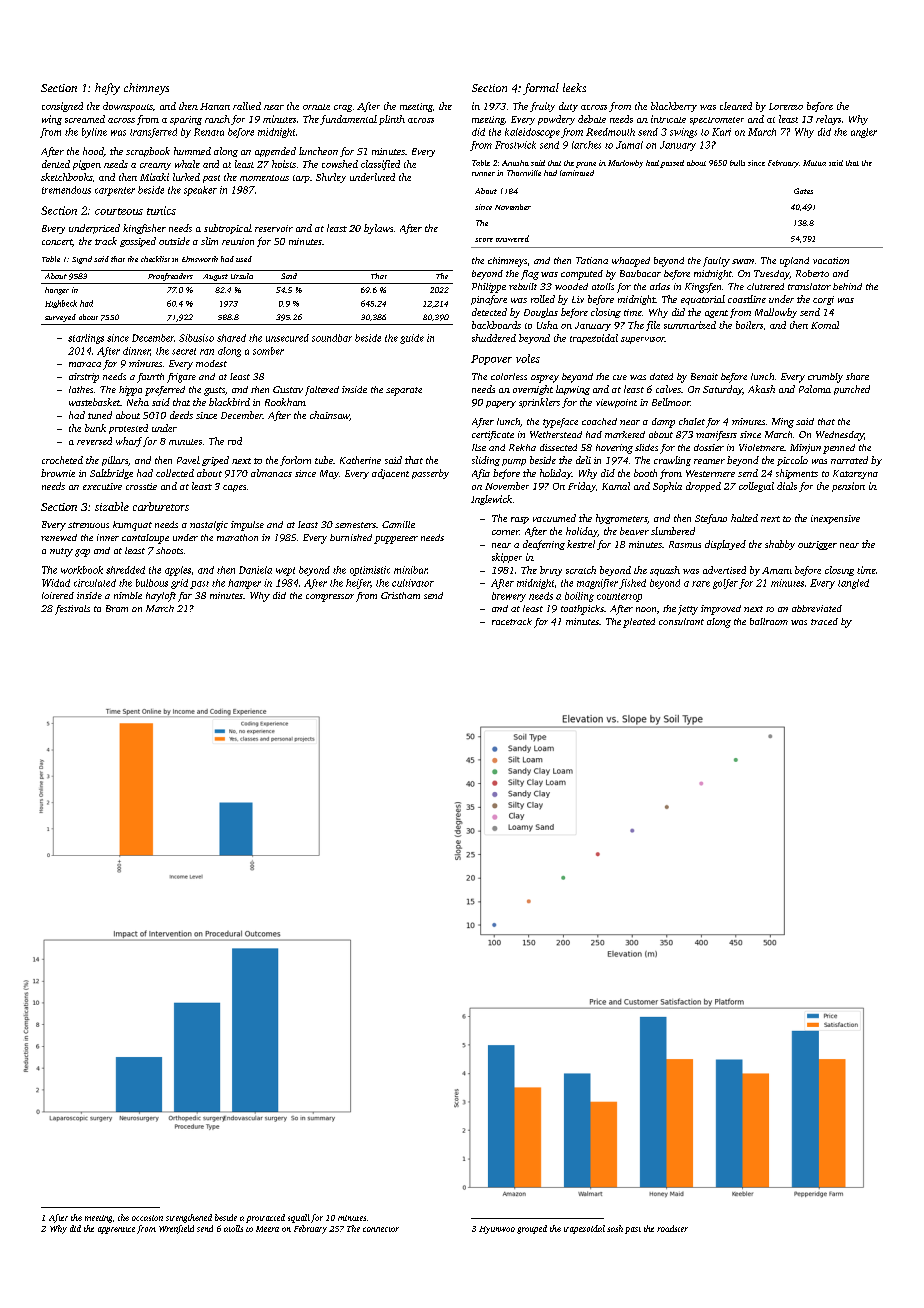 Image resolution: width=924 pixels, height=1308 pixels. I want to click on brewery, so click(509, 597).
